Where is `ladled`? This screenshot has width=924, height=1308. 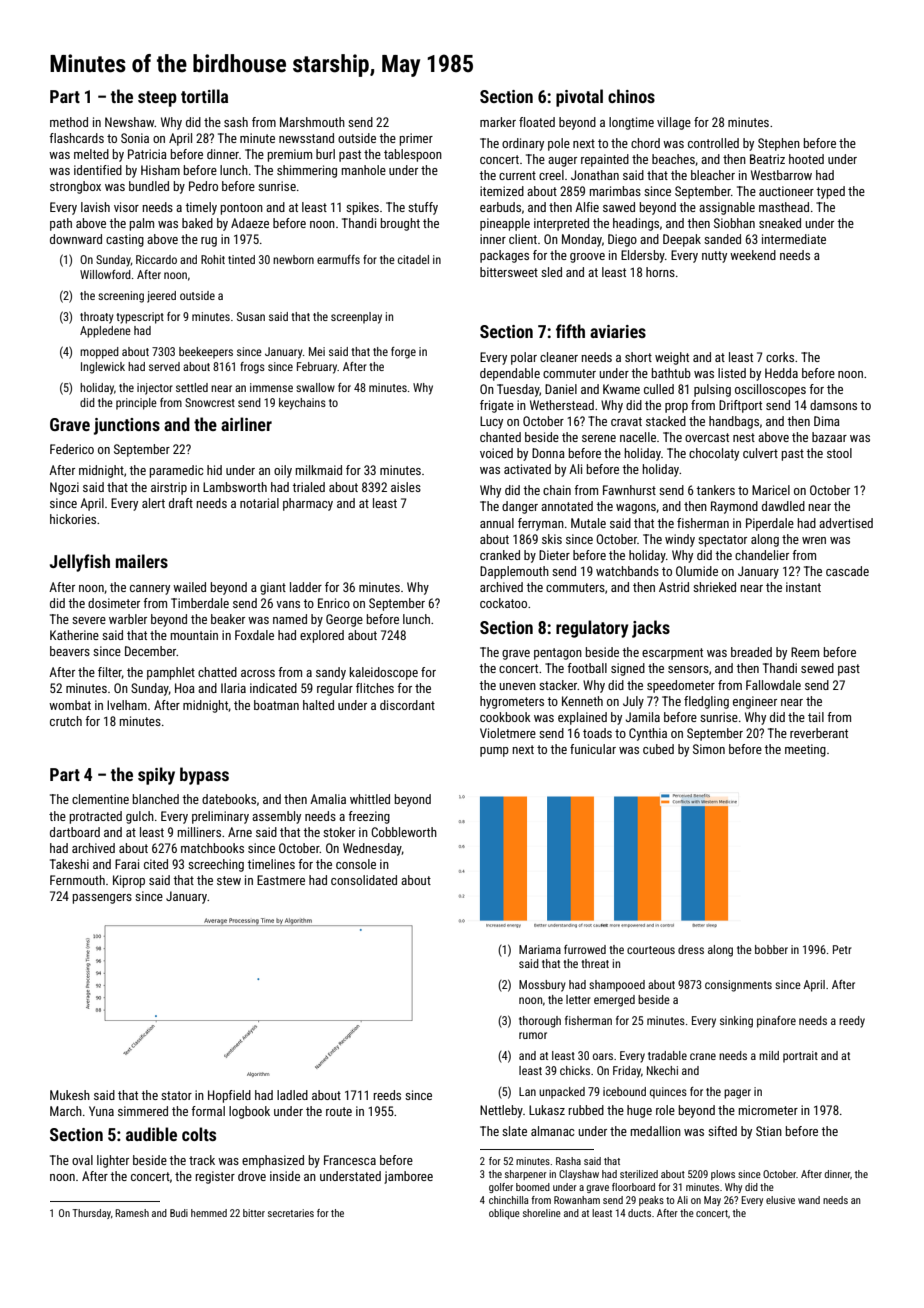
ladled is located at coordinates (292, 1095).
